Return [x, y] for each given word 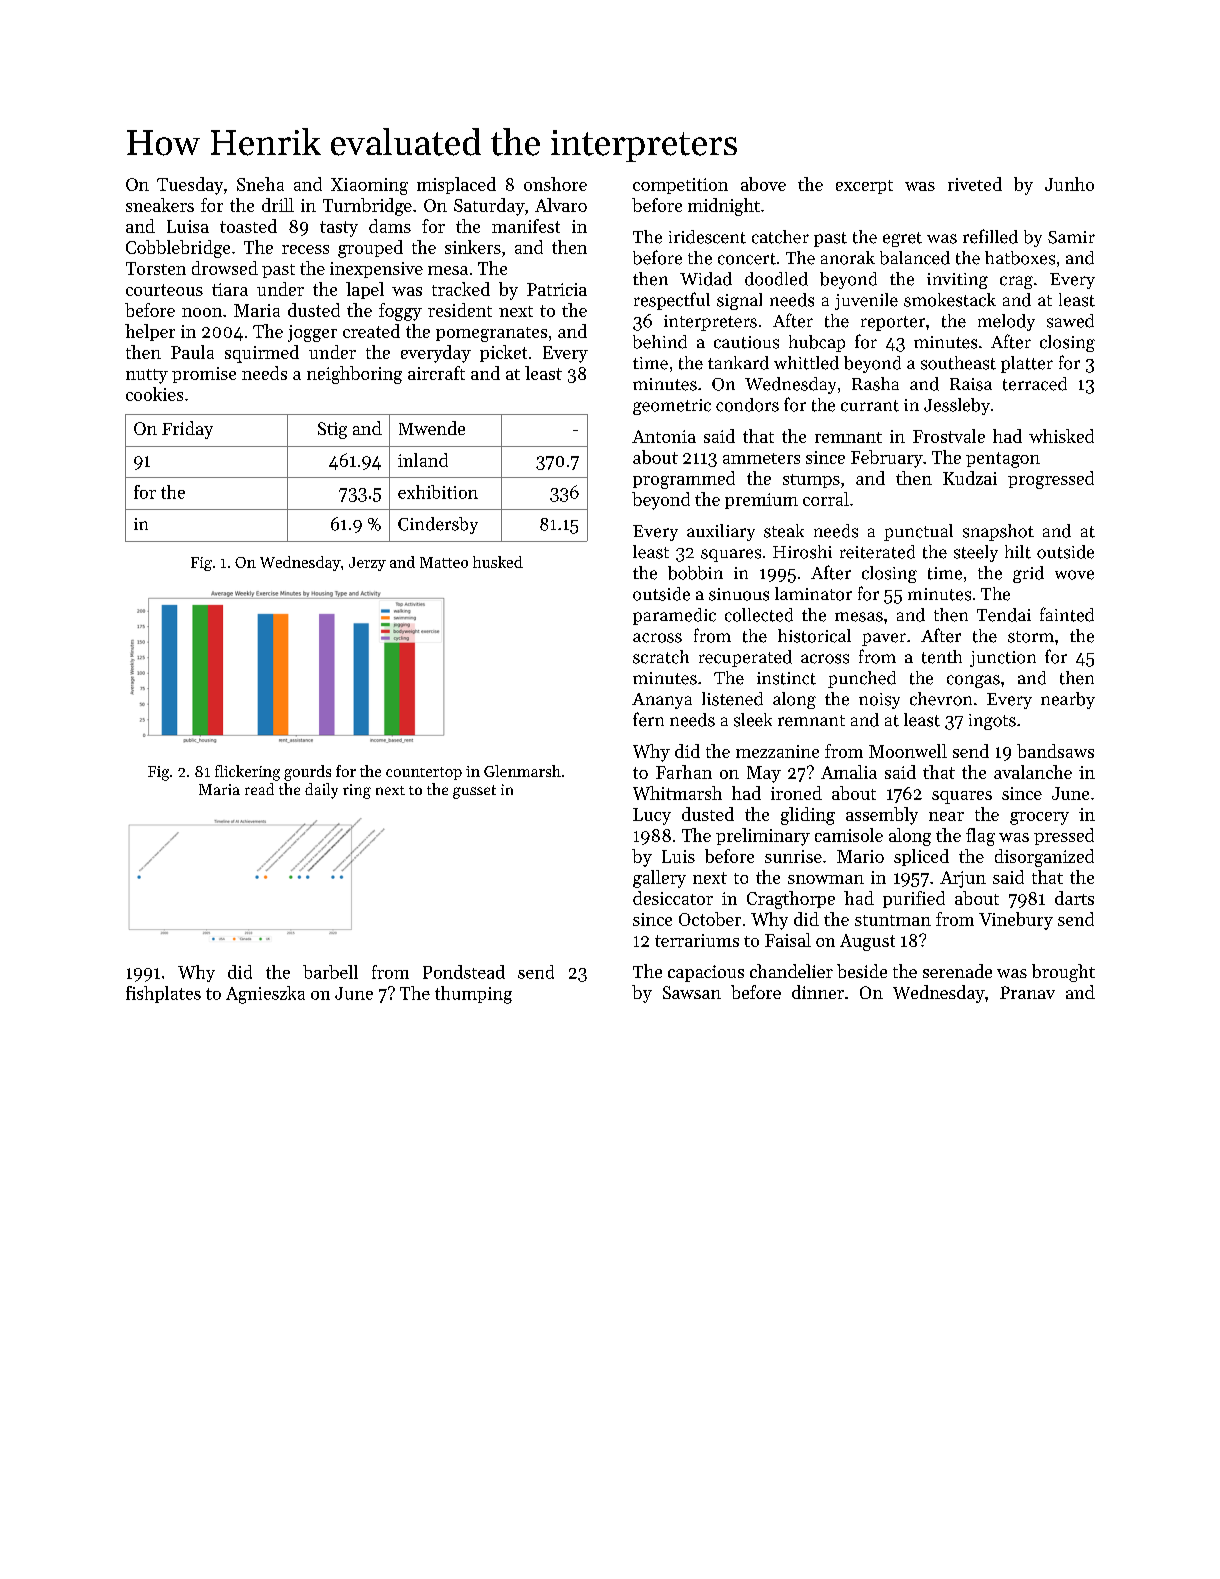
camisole [849, 835]
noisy [879, 701]
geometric [672, 407]
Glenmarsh [522, 771]
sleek [753, 720]
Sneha [260, 184]
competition [680, 186]
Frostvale [949, 436]
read [259, 789]
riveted [975, 184]
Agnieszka [265, 995]
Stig [332, 430]
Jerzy [367, 564]
